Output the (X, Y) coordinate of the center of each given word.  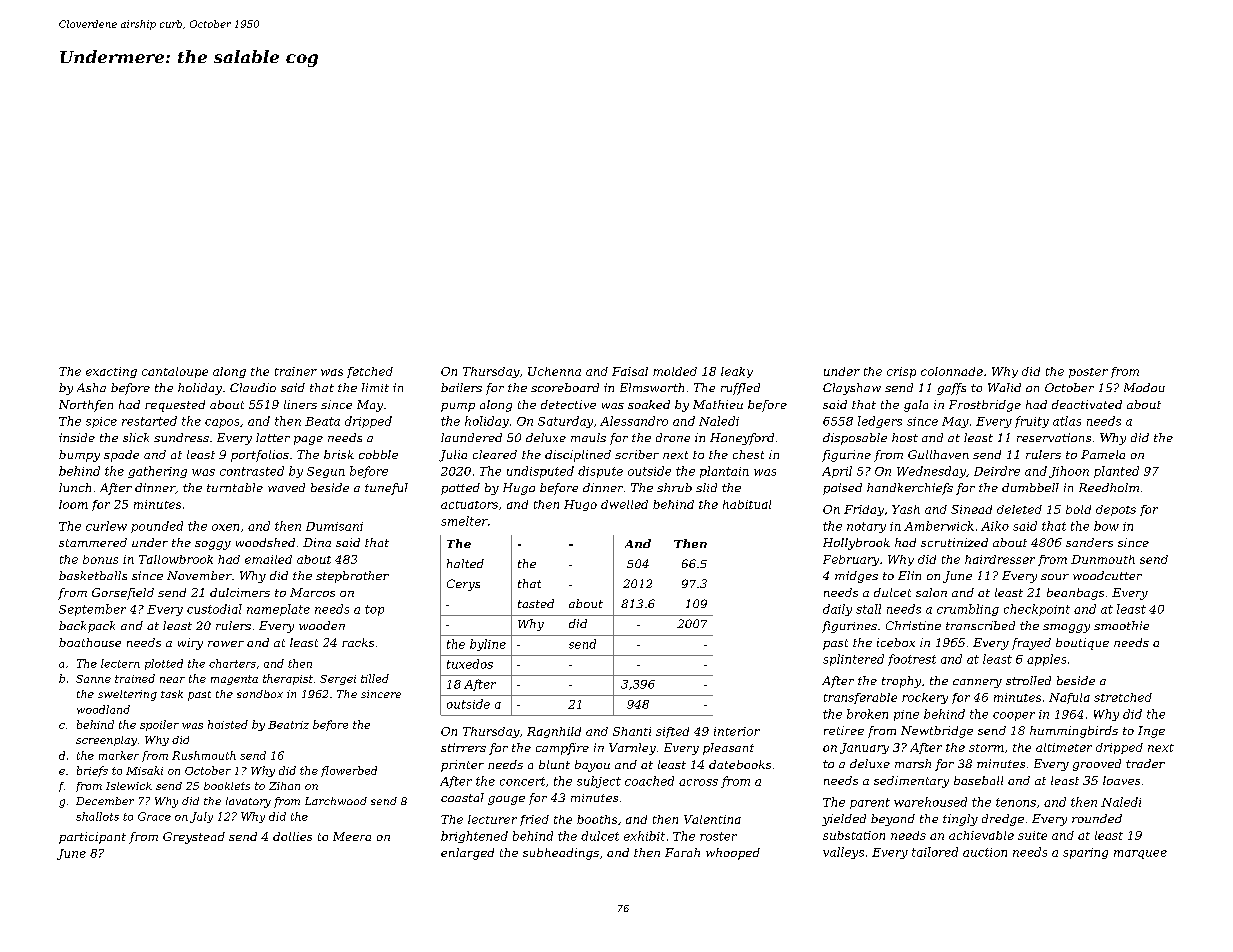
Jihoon (1069, 472)
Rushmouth (204, 755)
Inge (1151, 732)
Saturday (565, 422)
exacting (111, 372)
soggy (213, 545)
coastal (462, 797)
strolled (1028, 680)
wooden (322, 625)
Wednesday (931, 472)
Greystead (194, 838)
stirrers (463, 747)
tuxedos (470, 664)
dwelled (624, 504)
